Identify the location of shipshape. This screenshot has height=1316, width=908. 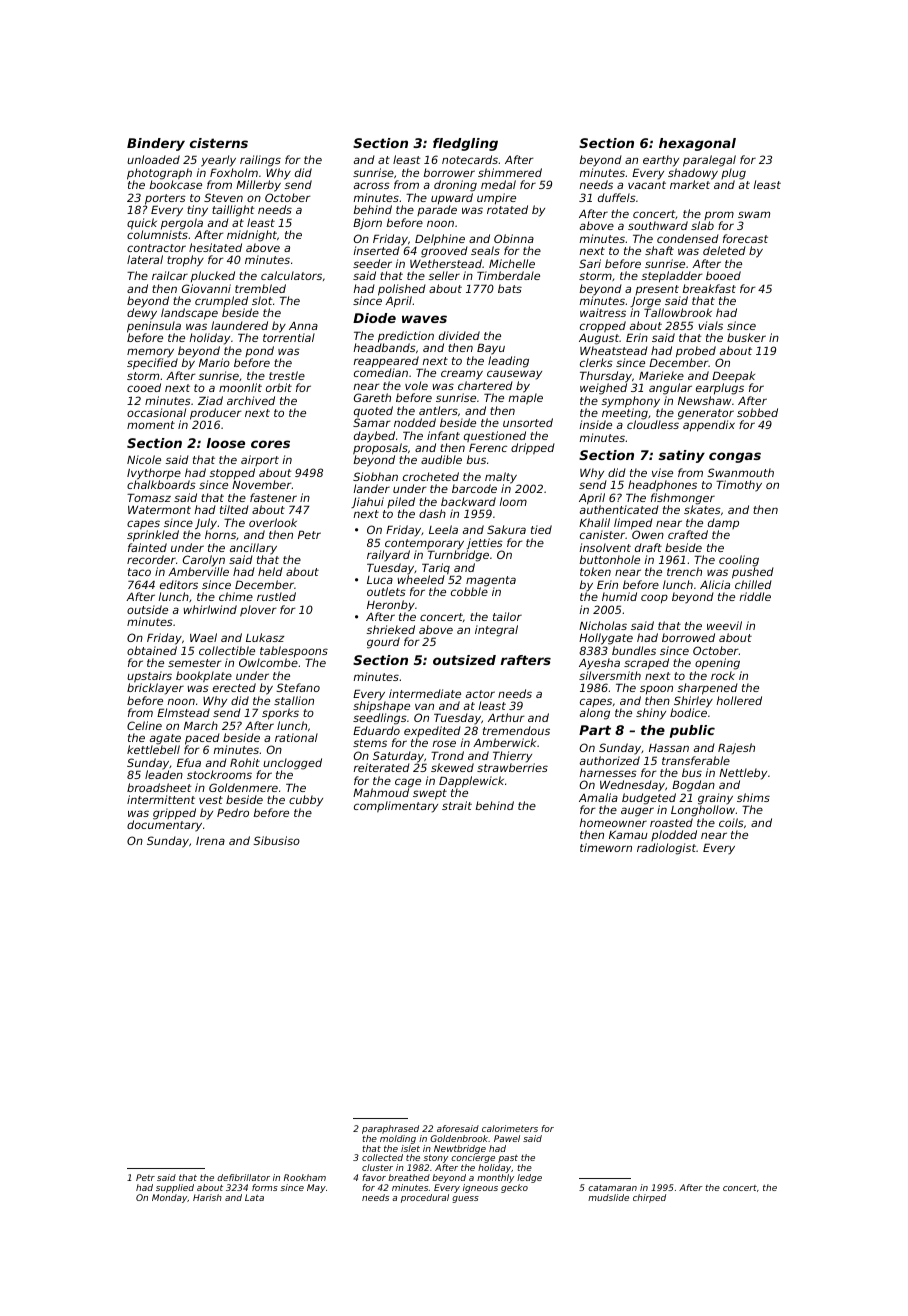
(381, 707).
